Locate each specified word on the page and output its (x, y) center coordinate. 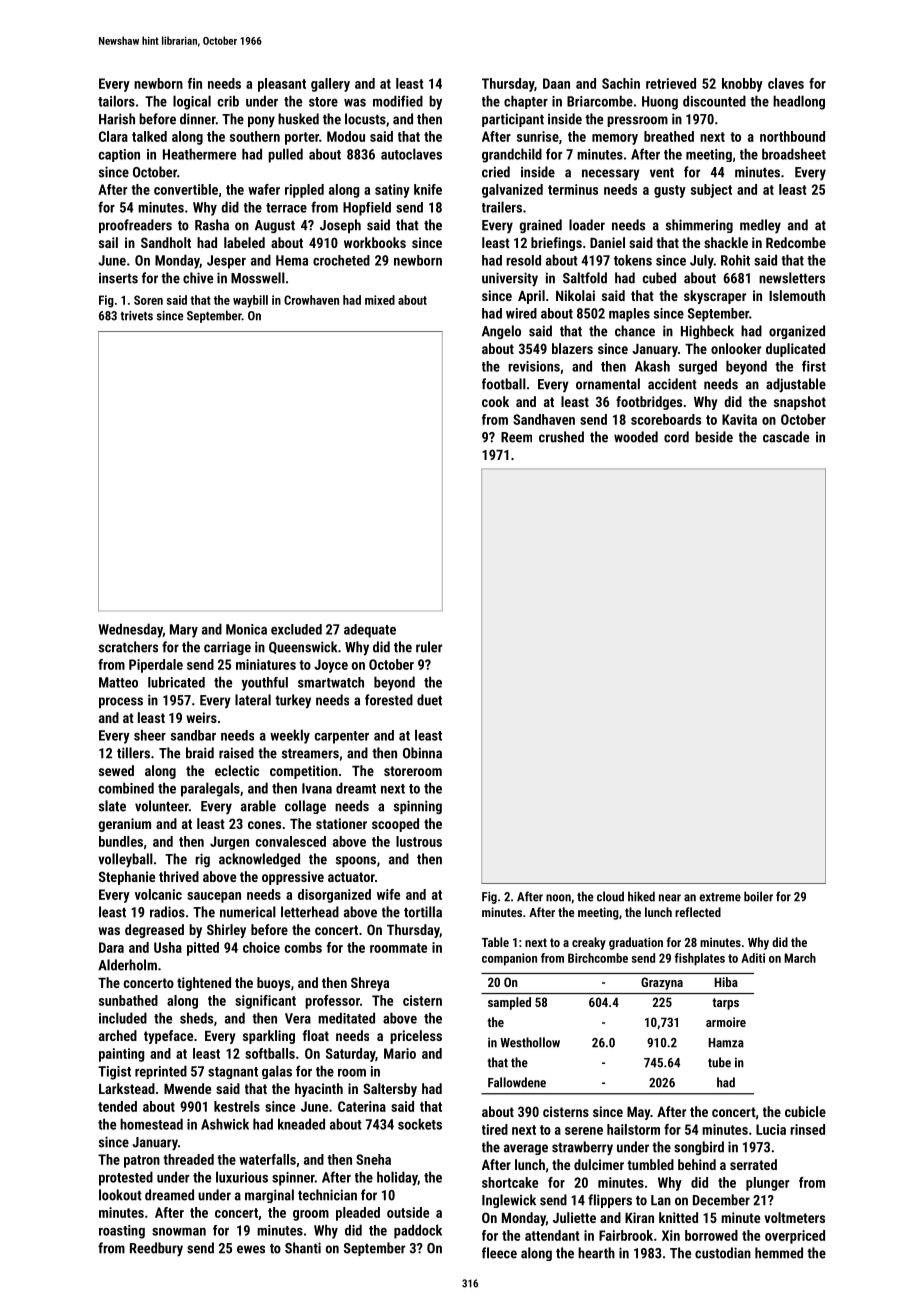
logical (192, 102)
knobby (742, 85)
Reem (516, 437)
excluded (296, 629)
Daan (556, 83)
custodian (723, 1253)
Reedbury (156, 1249)
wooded (636, 437)
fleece (499, 1253)
